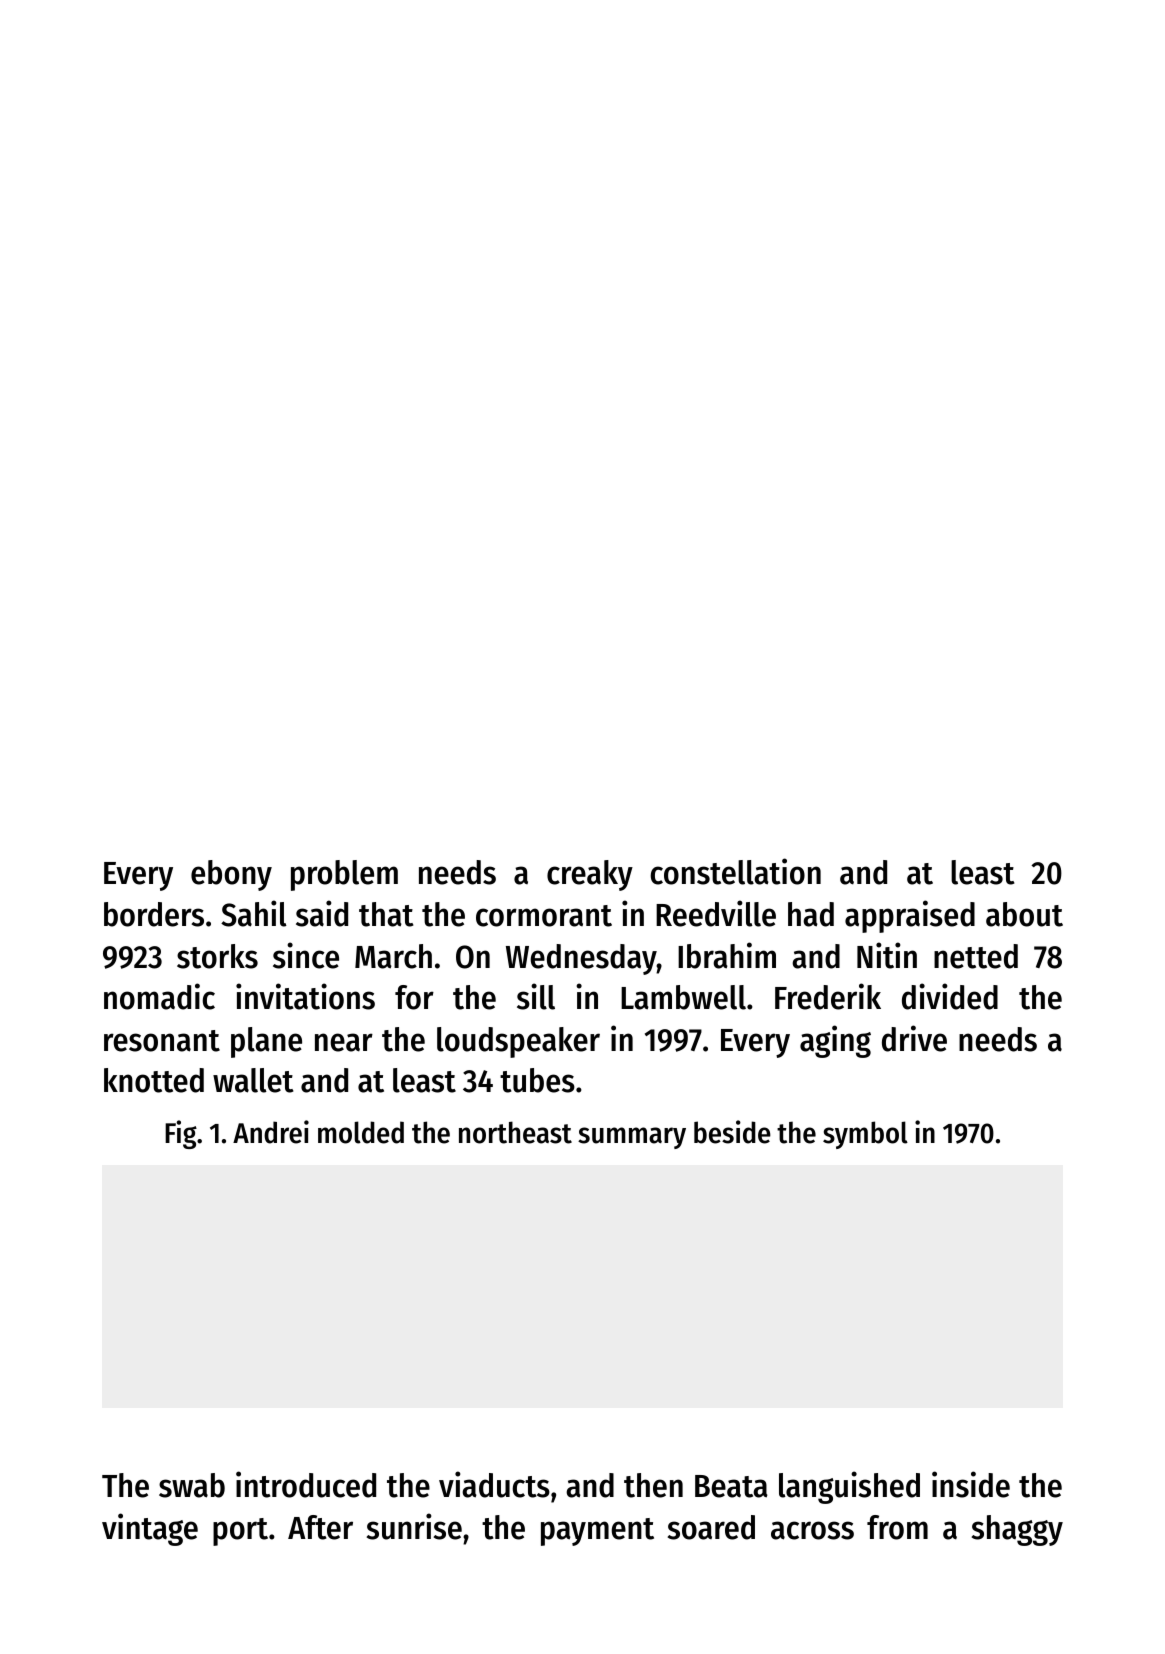 The image size is (1165, 1654). I want to click on After, so click(320, 1527).
